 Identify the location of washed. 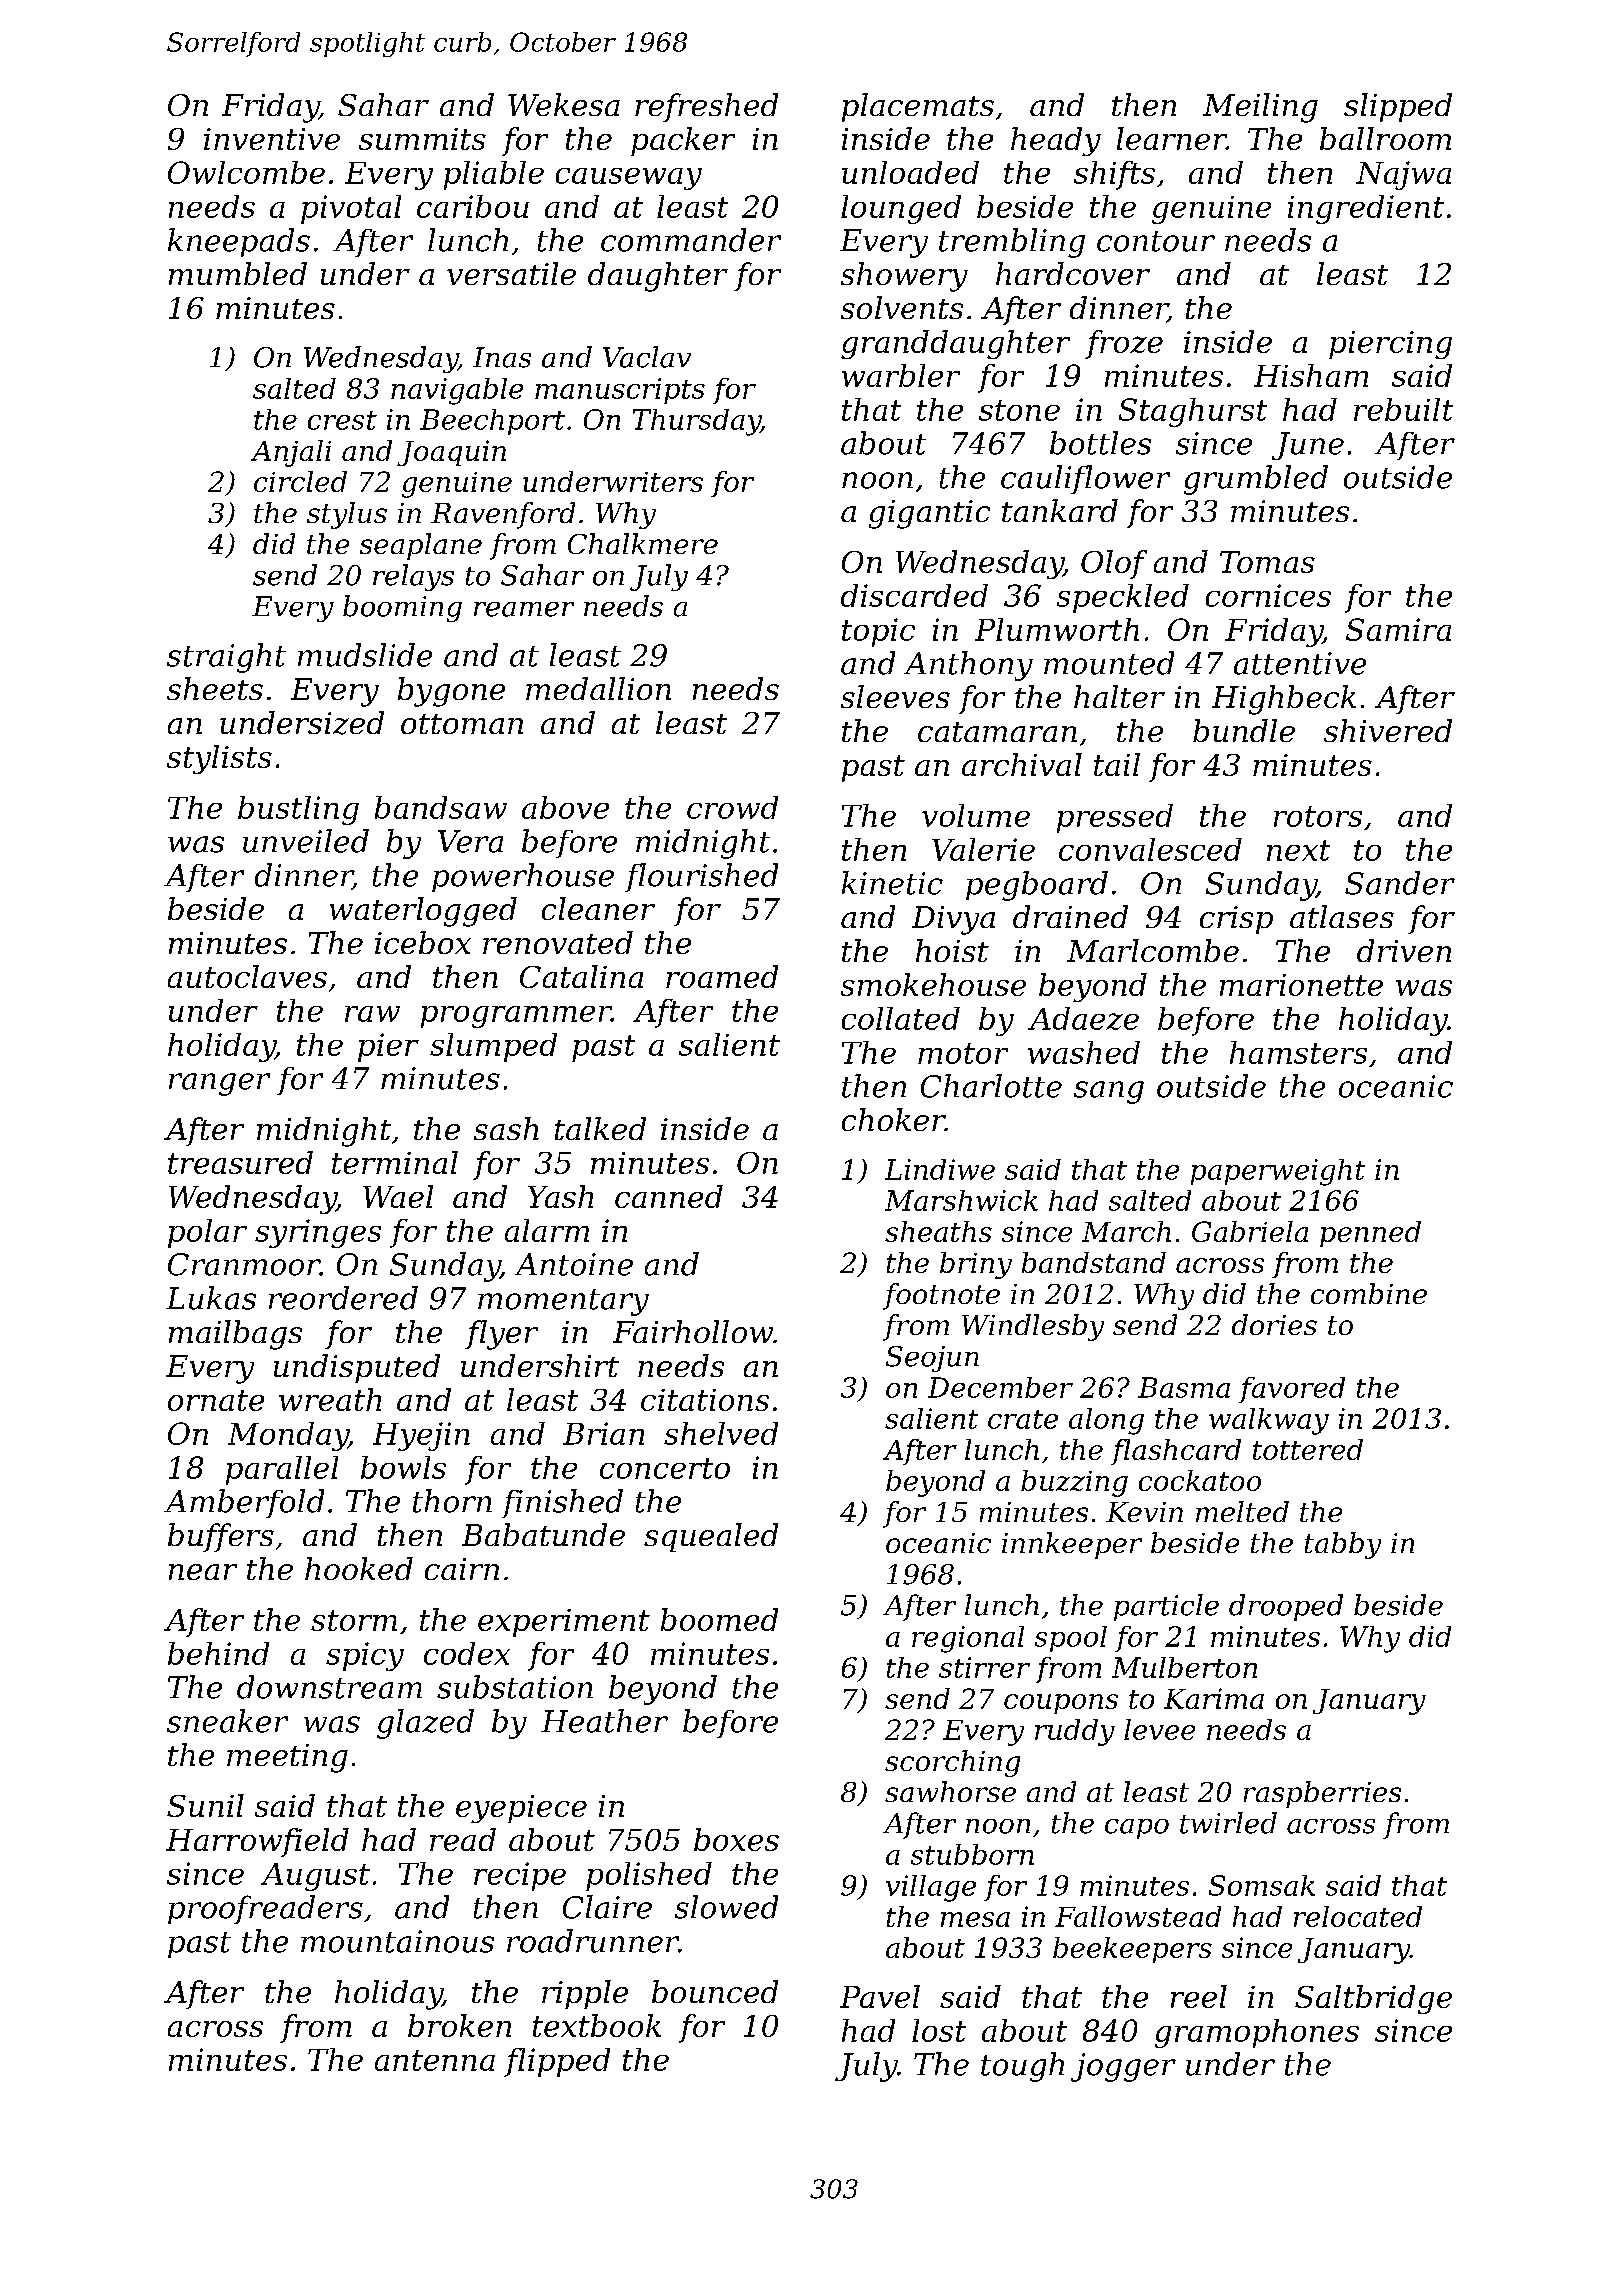
(1084, 1052).
